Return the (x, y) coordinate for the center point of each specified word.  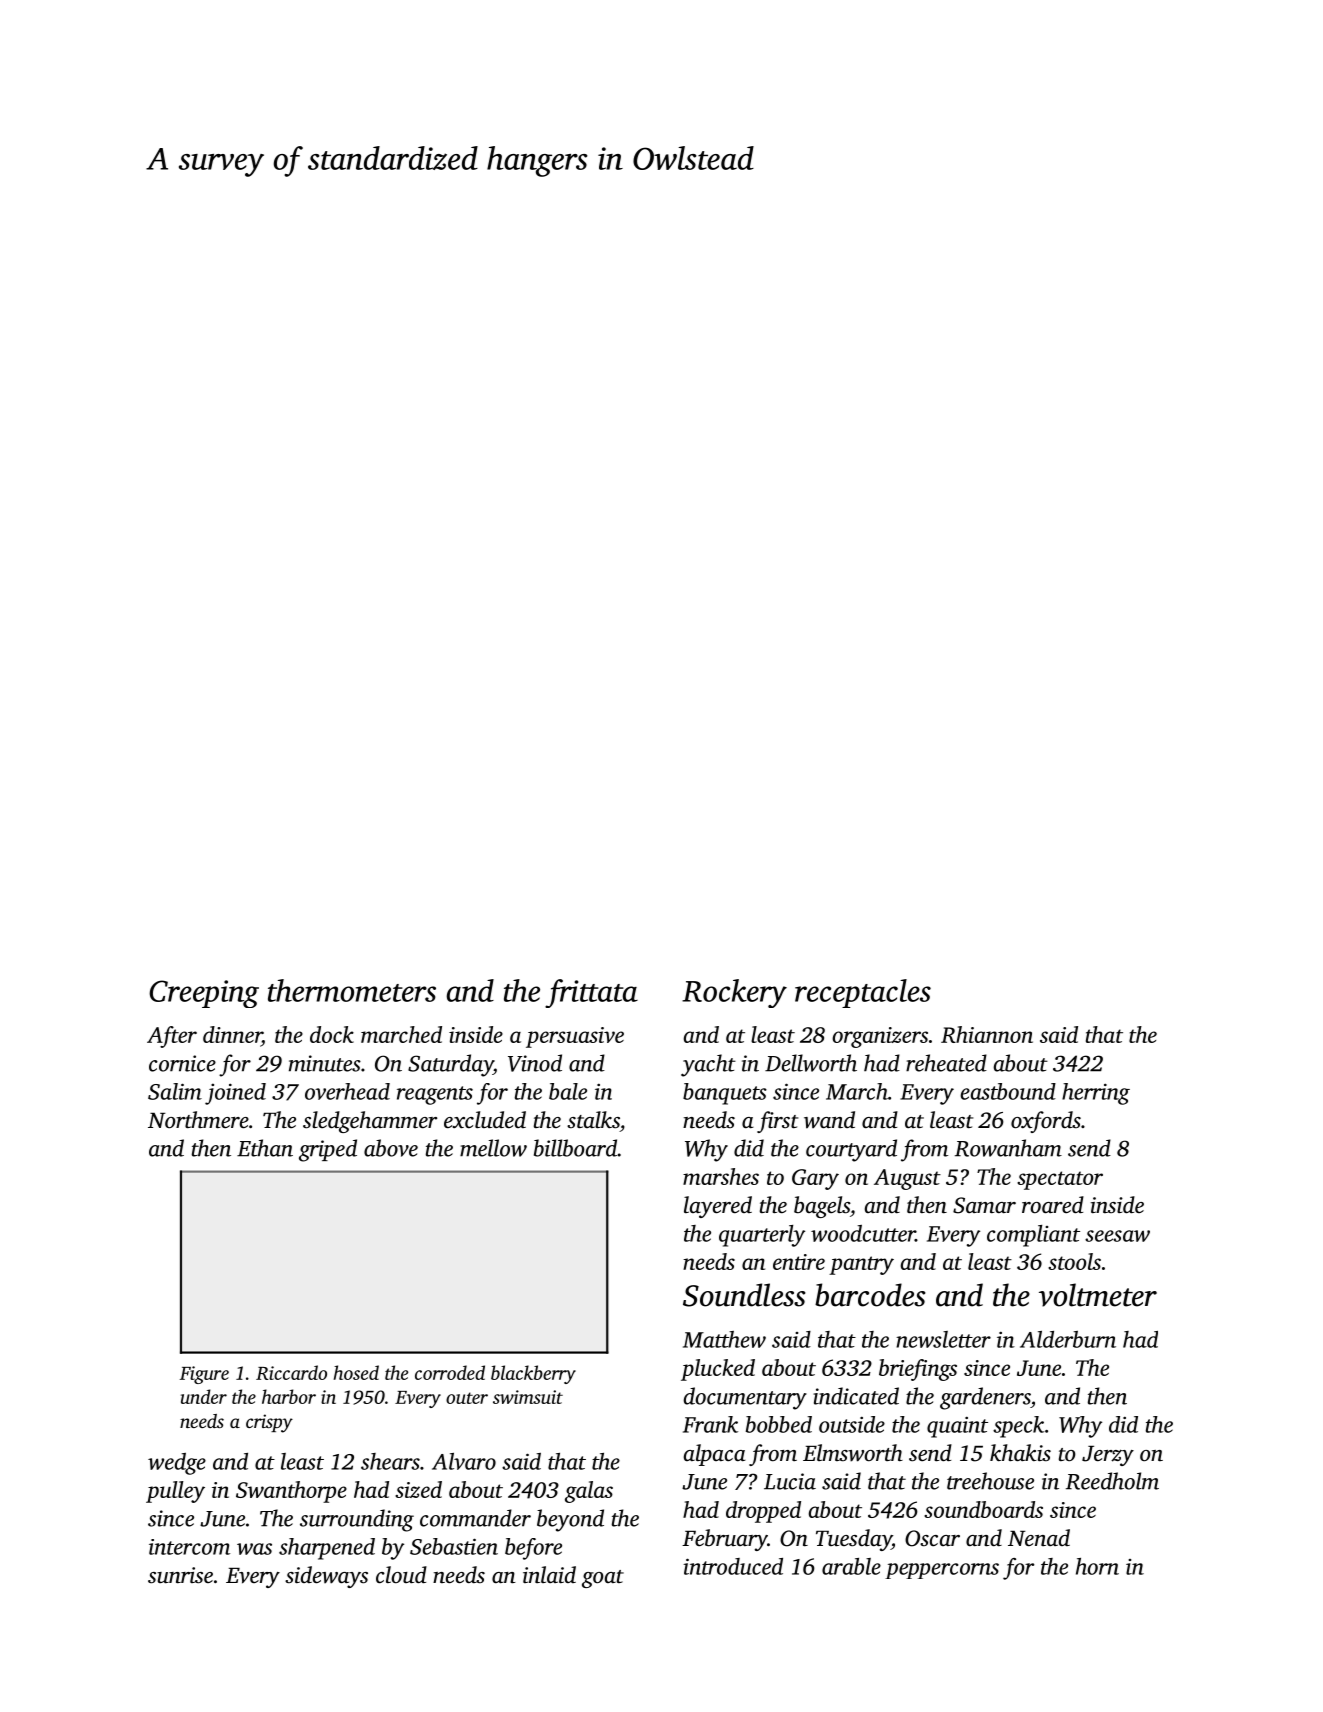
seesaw (1117, 1236)
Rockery (734, 993)
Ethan (265, 1148)
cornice (182, 1063)
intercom (189, 1547)
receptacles (863, 993)
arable (851, 1566)
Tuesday (854, 1540)
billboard (575, 1148)
